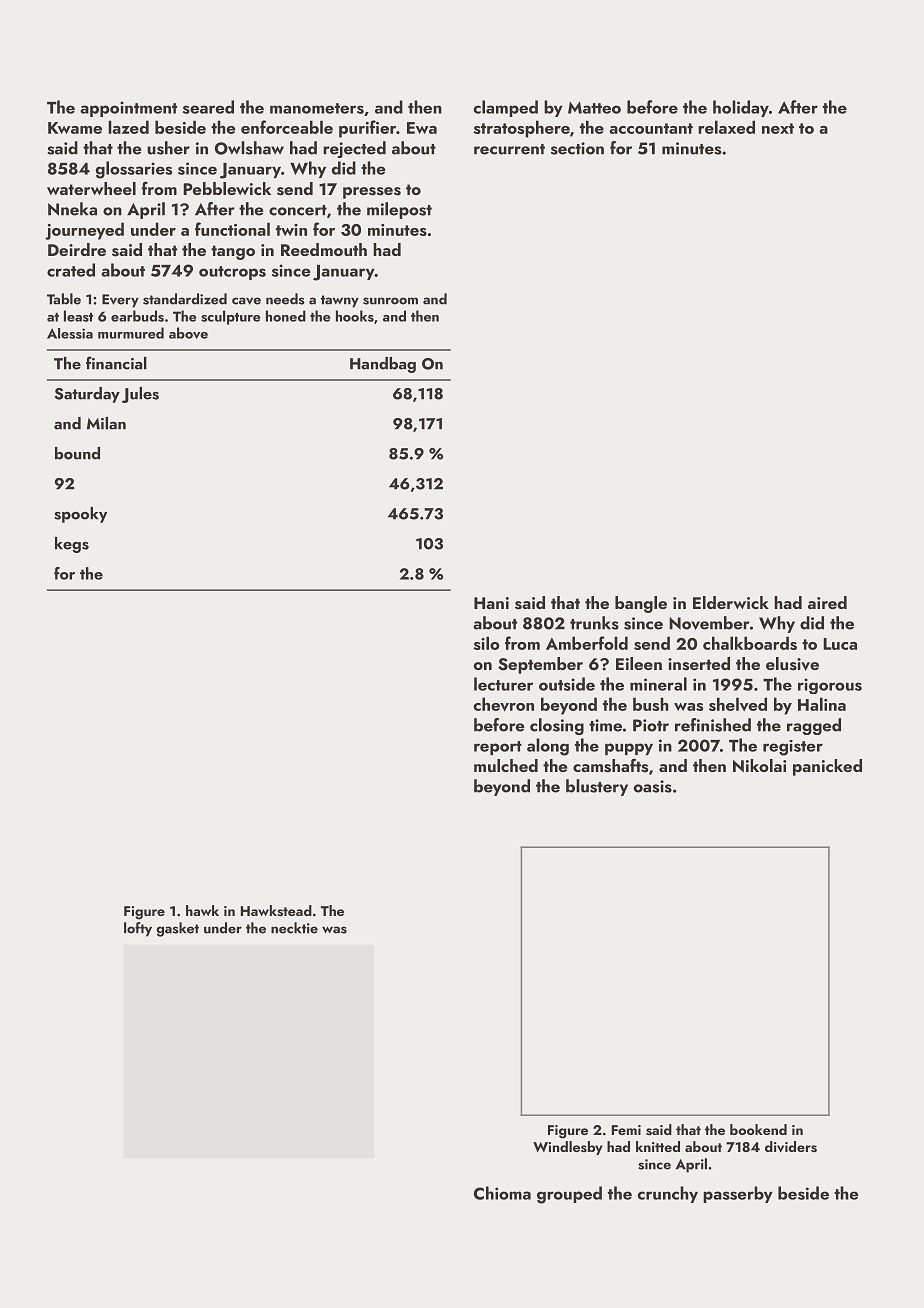 This image has height=1308, width=924. Describe the element at coordinates (324, 249) in the image. I see `Reedmouth` at that location.
